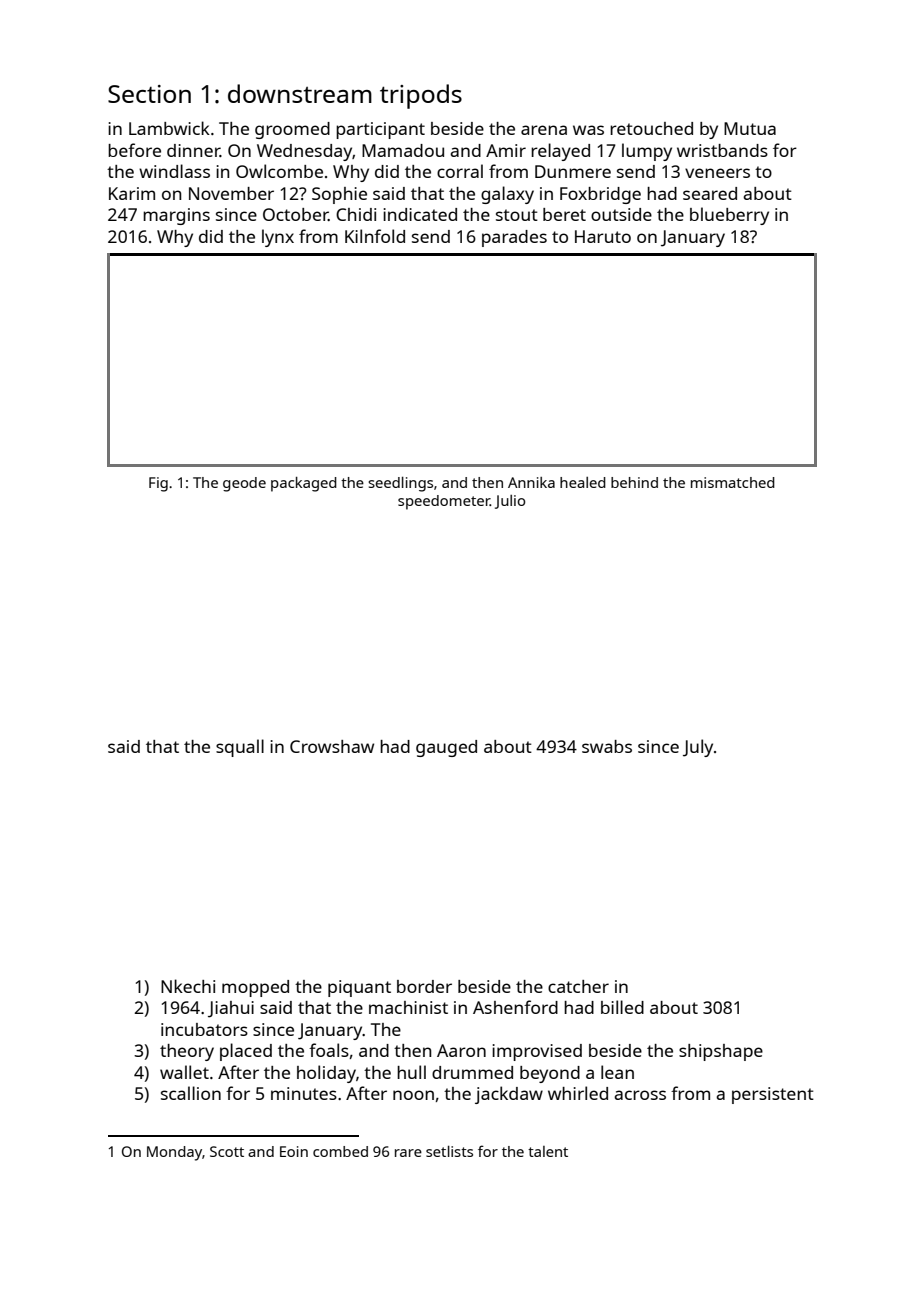 Image resolution: width=924 pixels, height=1311 pixels. I want to click on behind, so click(634, 482).
